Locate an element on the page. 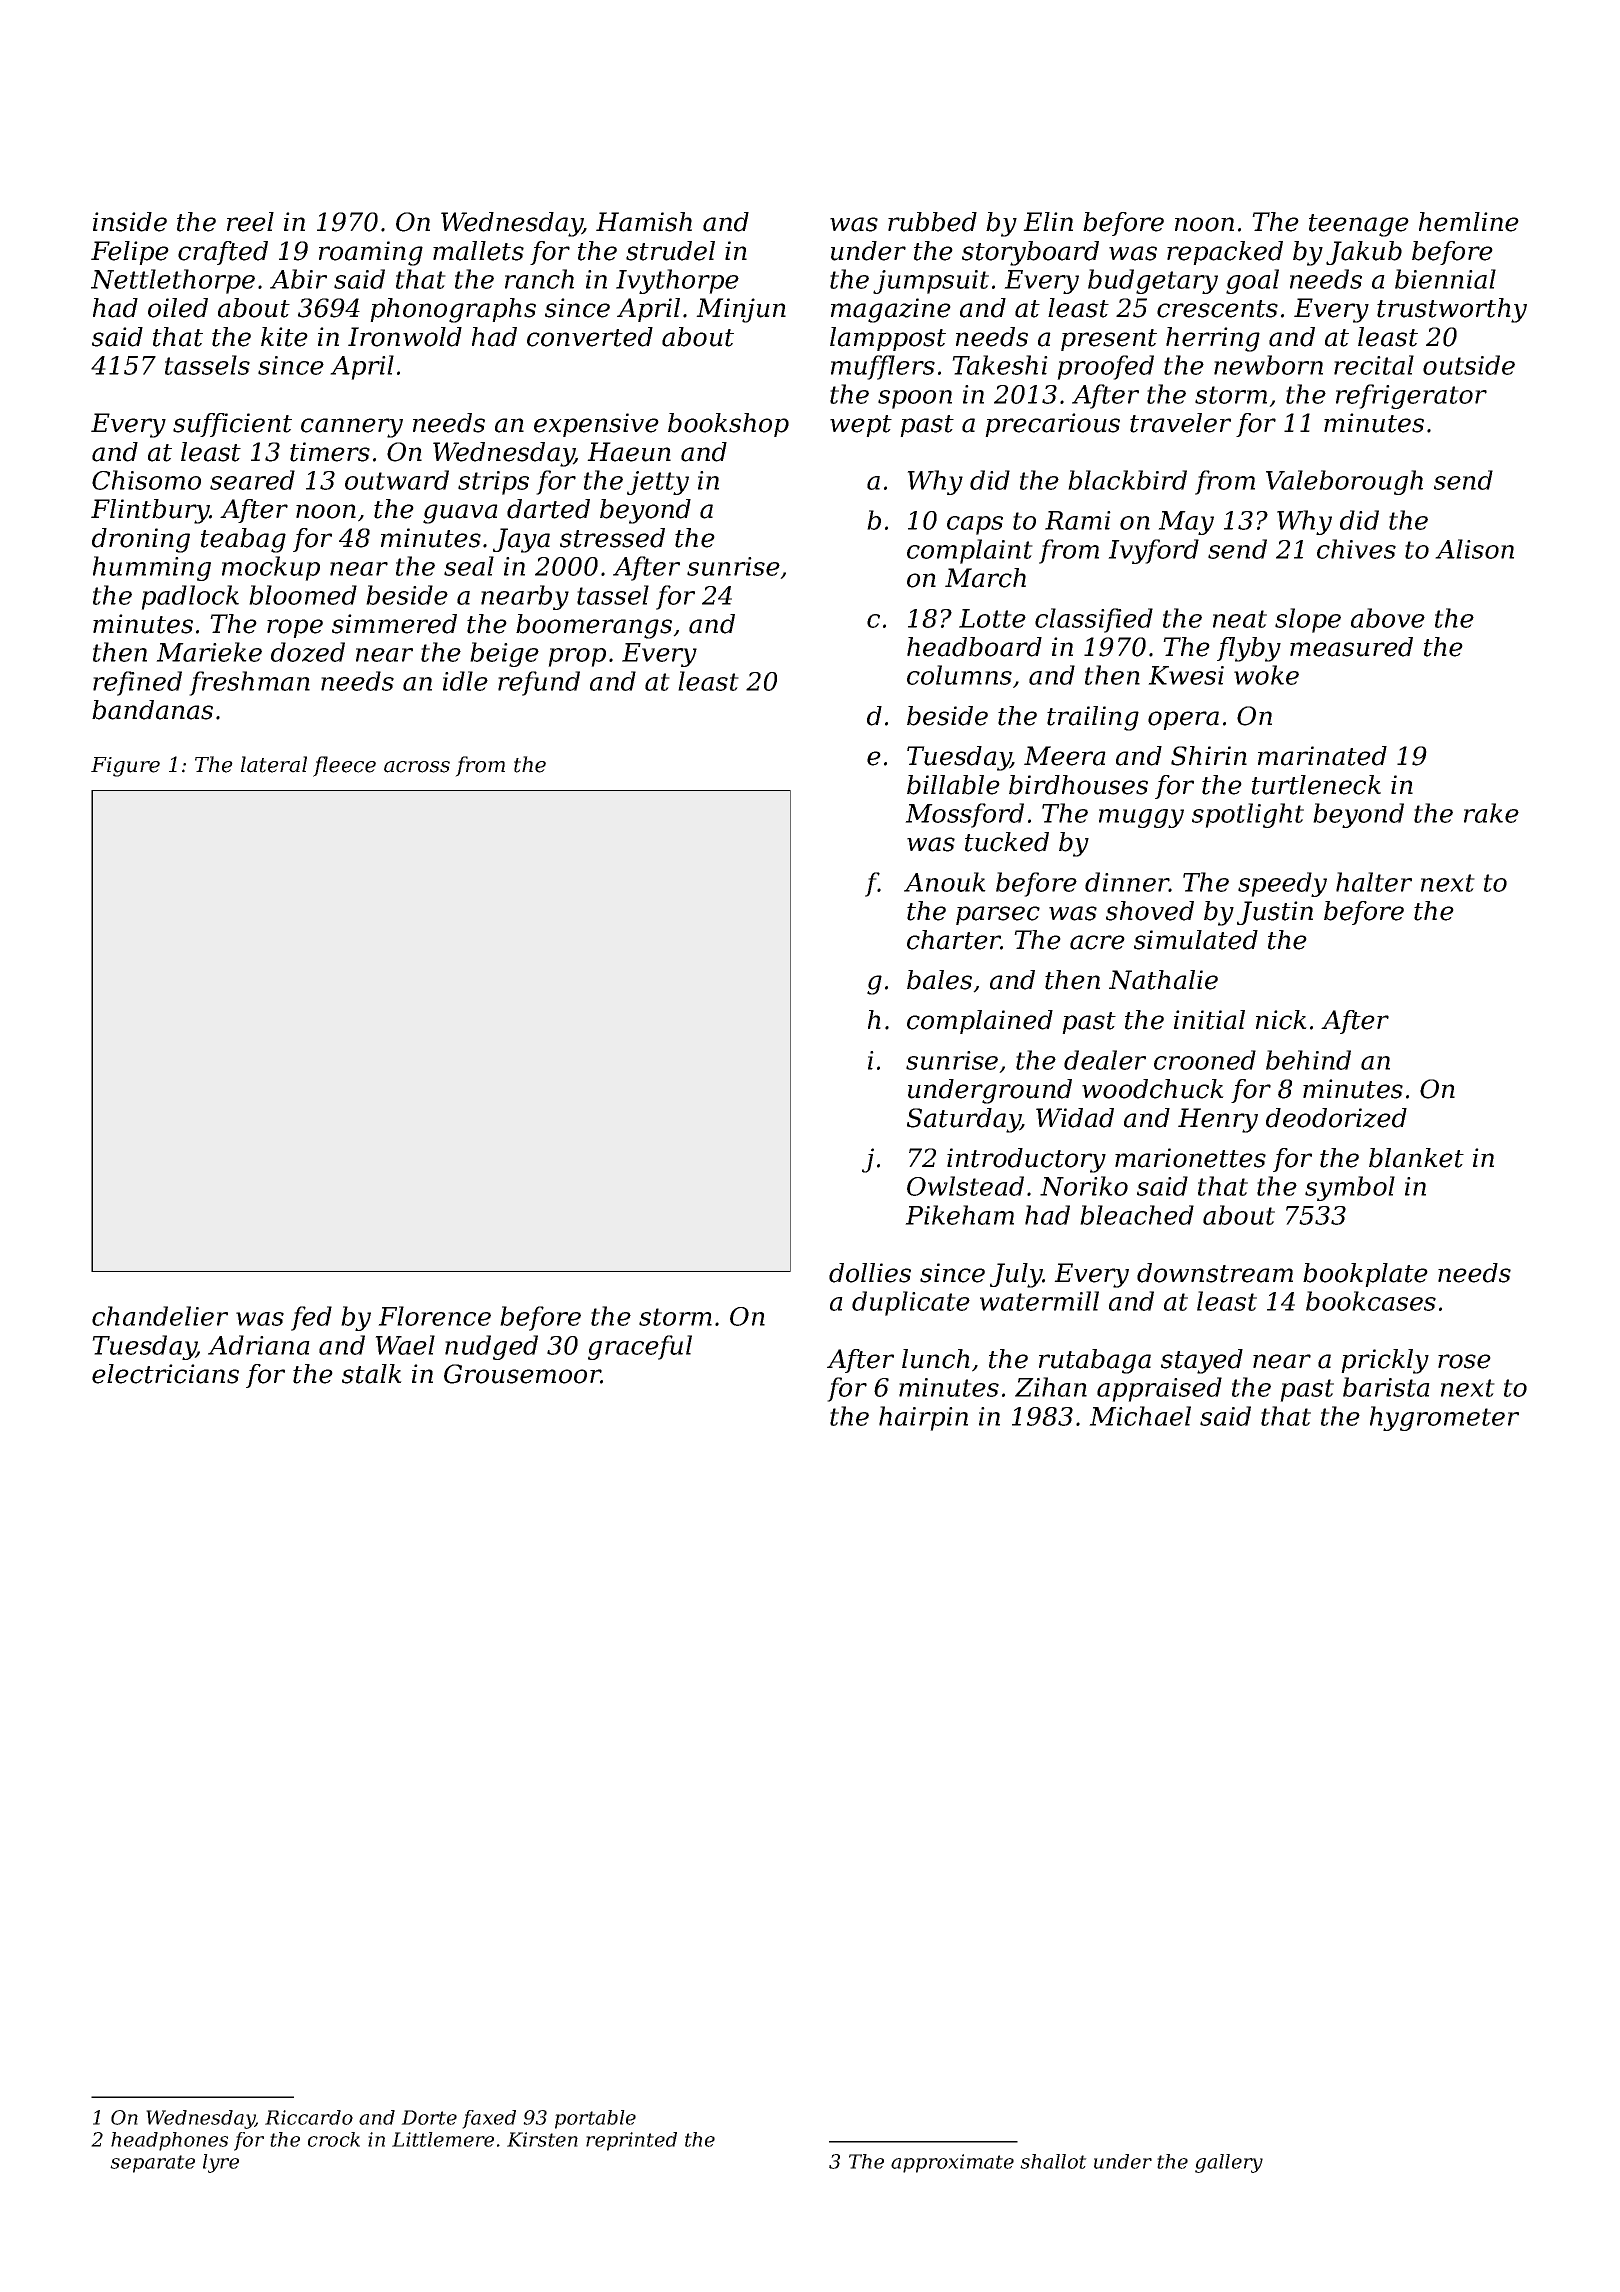 The width and height of the page is (1620, 2292). electricians is located at coordinates (165, 1374).
